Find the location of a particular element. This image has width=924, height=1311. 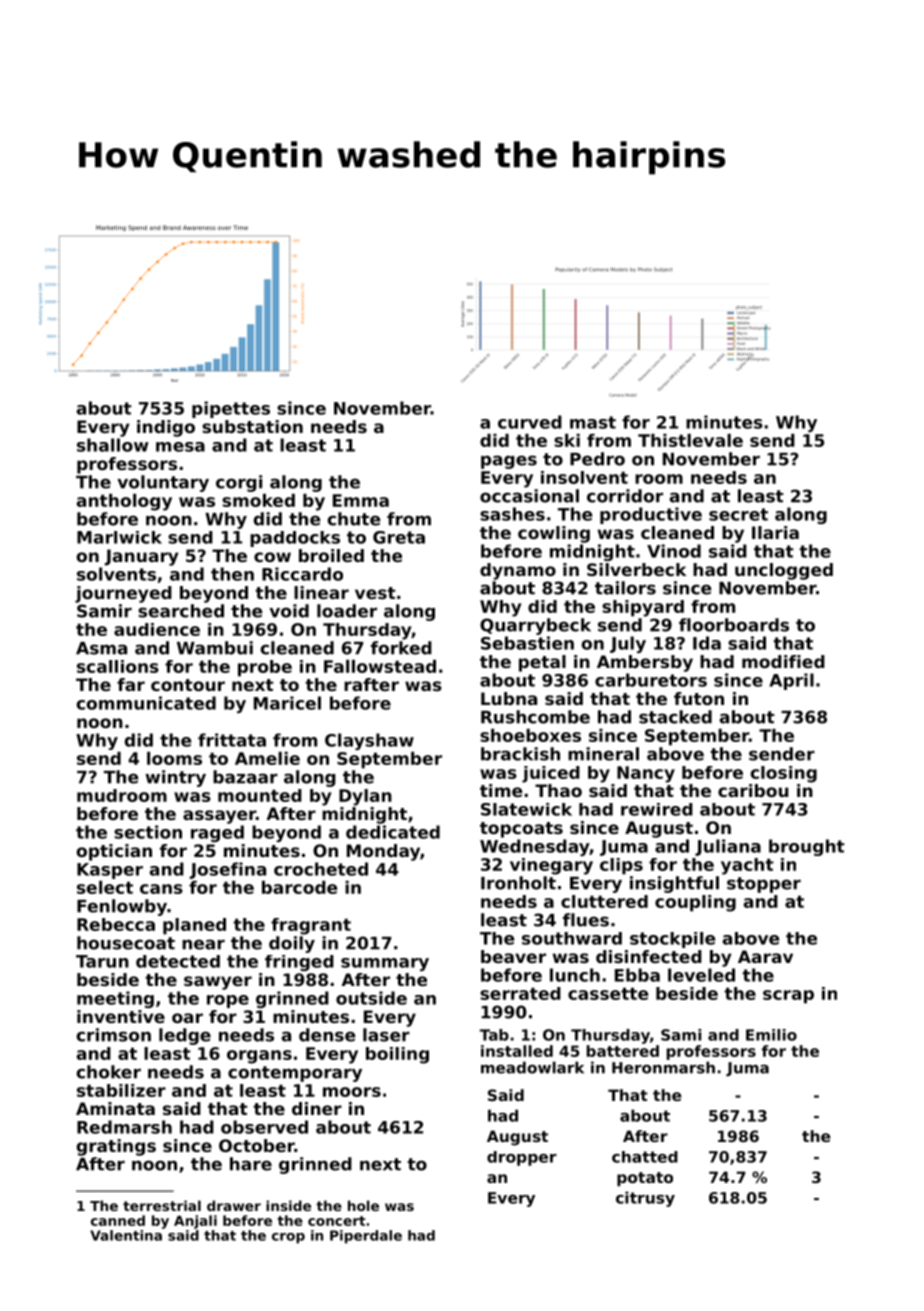

crop is located at coordinates (288, 1238).
